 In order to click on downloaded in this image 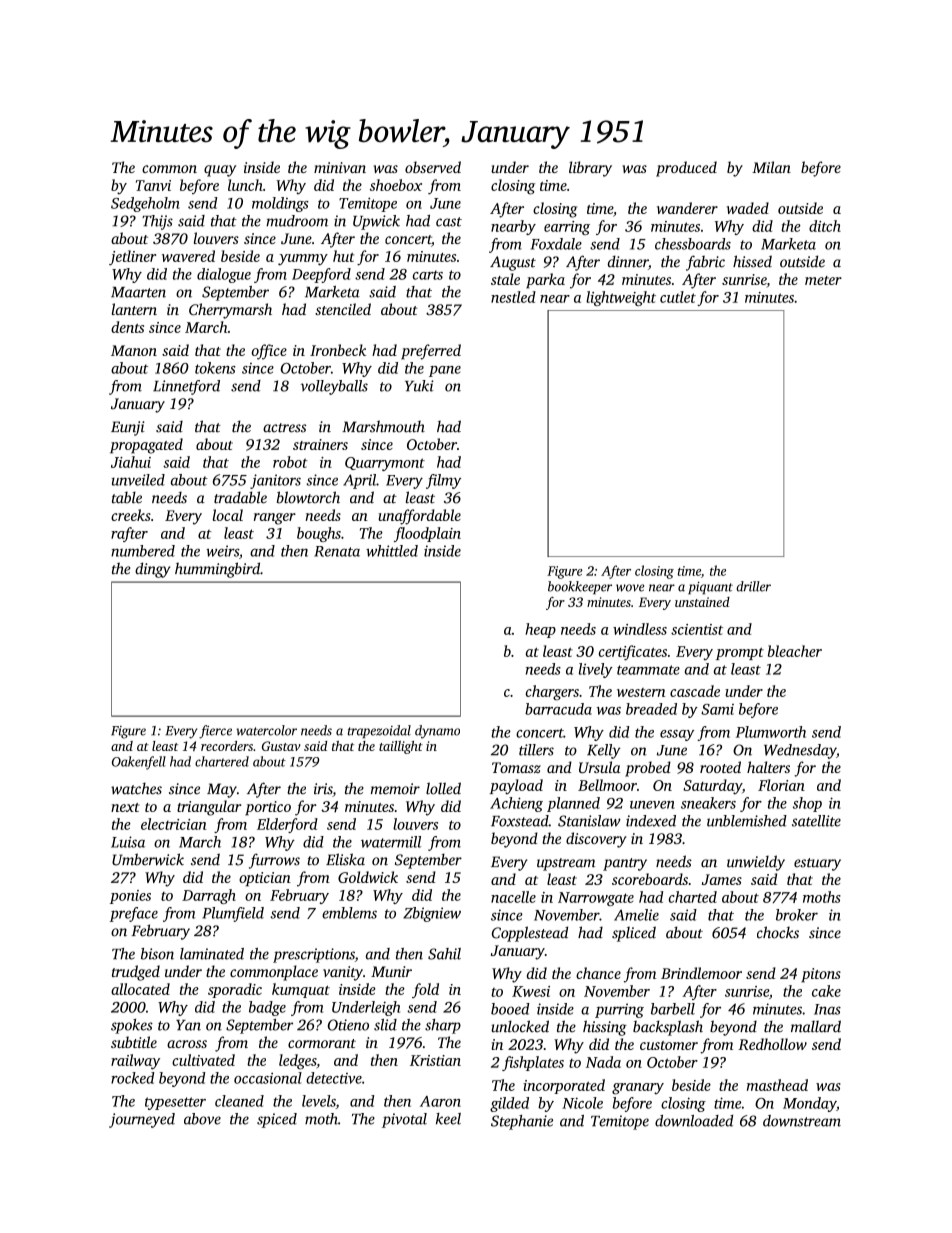, I will do `click(694, 1121)`.
